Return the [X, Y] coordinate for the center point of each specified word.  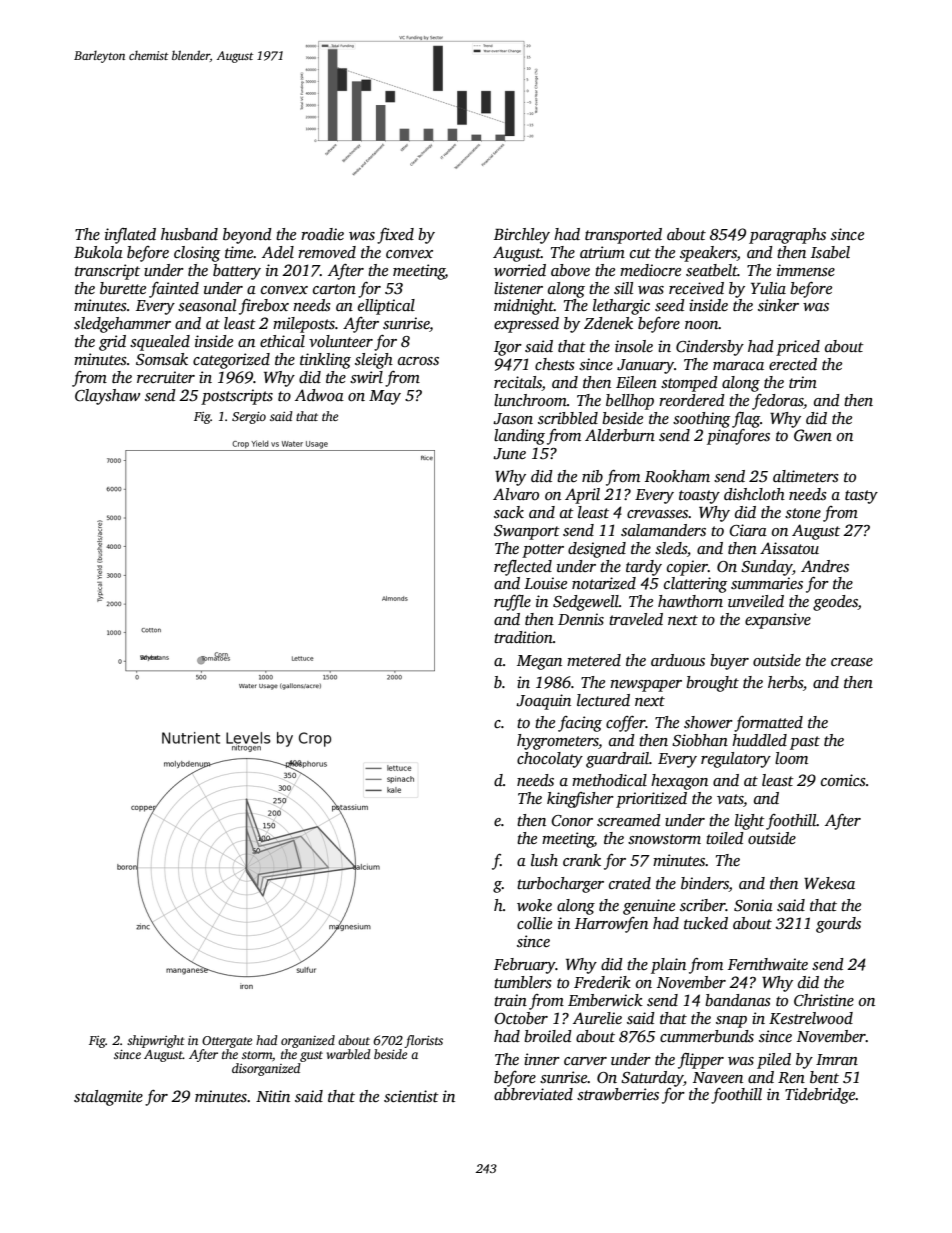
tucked [706, 923]
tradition [523, 637]
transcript [107, 272]
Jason [513, 419]
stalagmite [108, 1098]
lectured [603, 700]
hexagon [679, 782]
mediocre [650, 270]
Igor [508, 348]
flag [746, 420]
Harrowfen [611, 925]
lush [544, 860]
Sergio [249, 418]
